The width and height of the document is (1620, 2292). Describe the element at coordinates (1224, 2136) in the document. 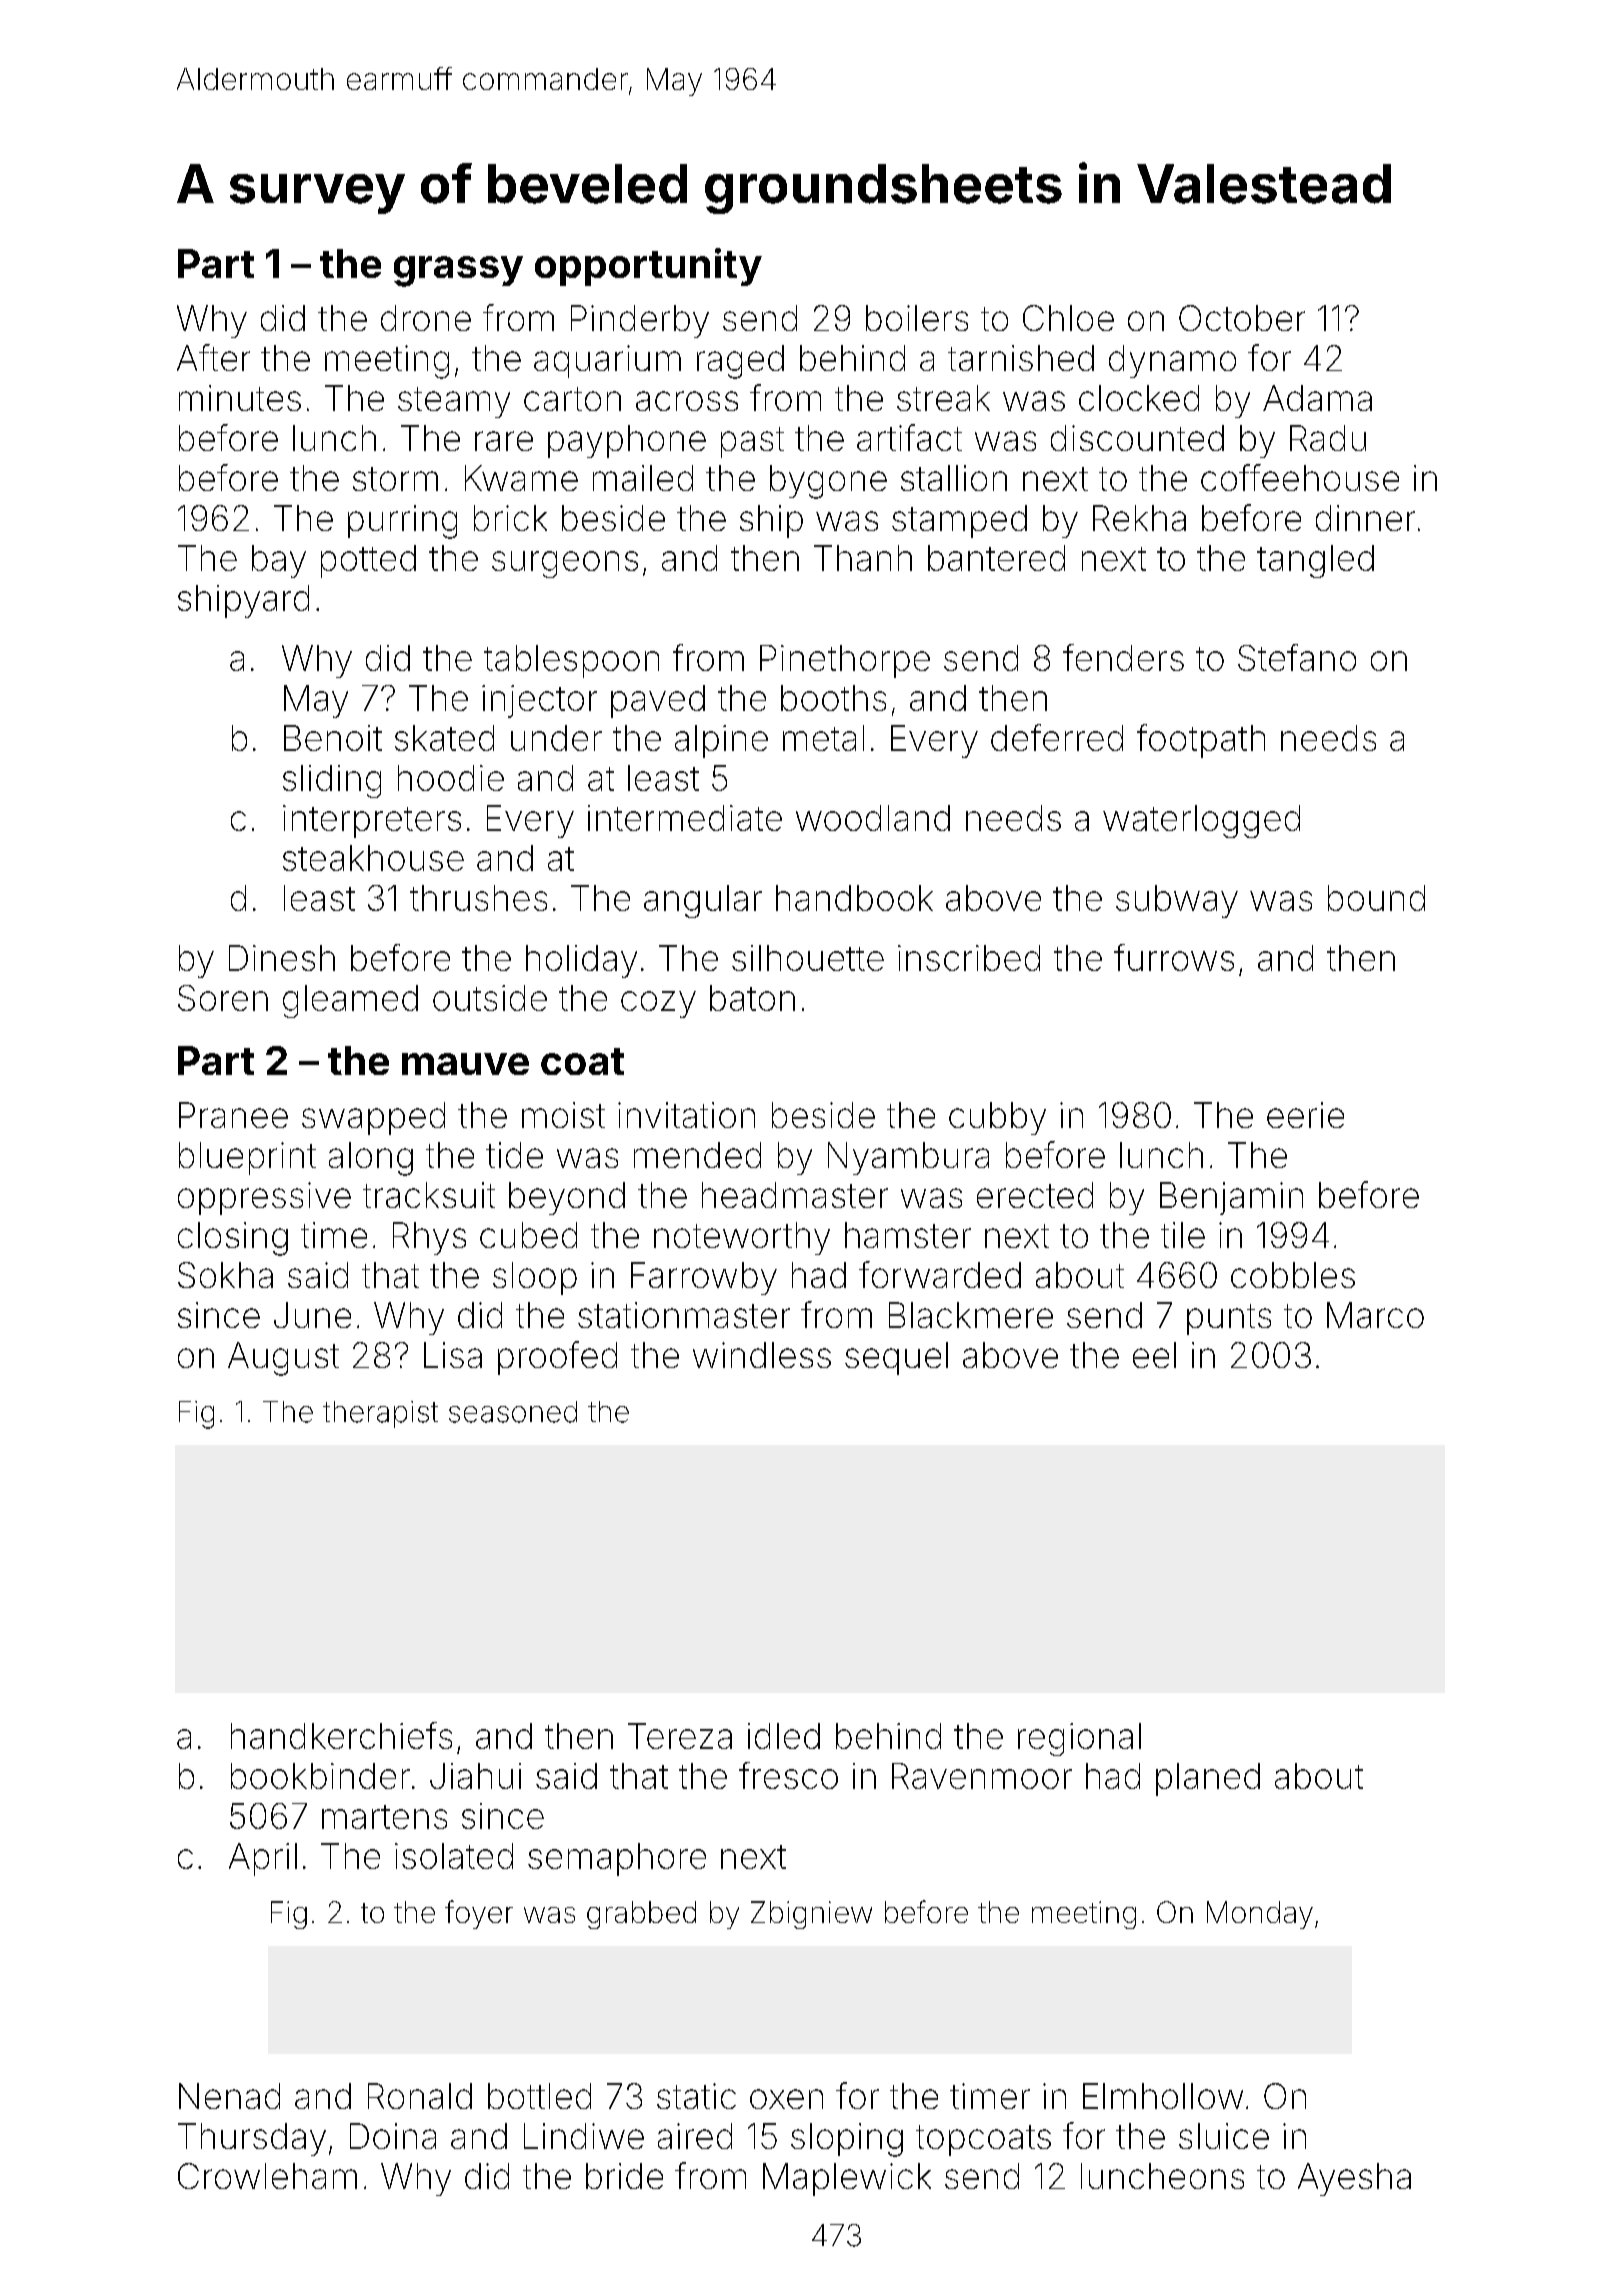

I see `sluice` at that location.
